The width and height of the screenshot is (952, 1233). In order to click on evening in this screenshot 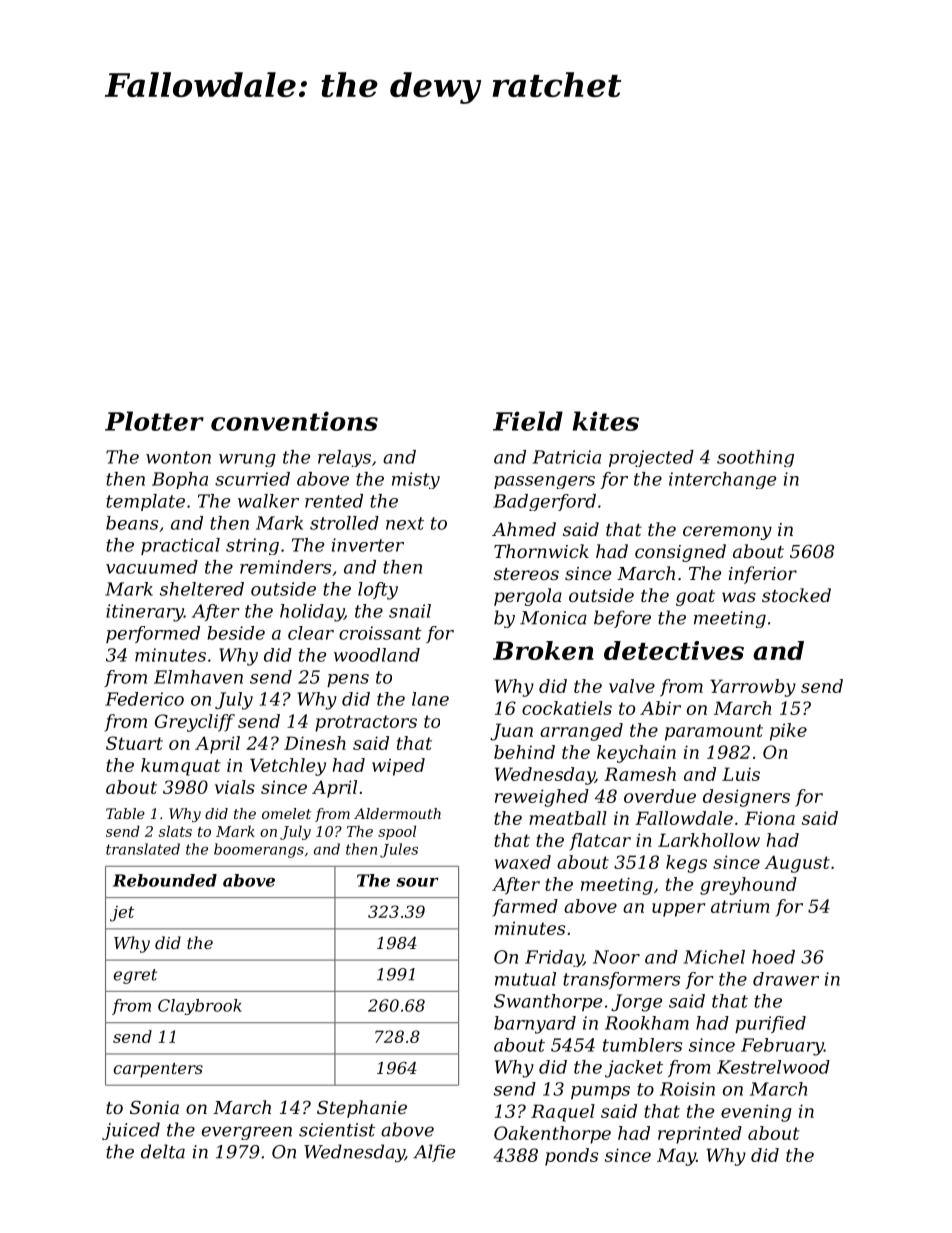, I will do `click(756, 1113)`.
